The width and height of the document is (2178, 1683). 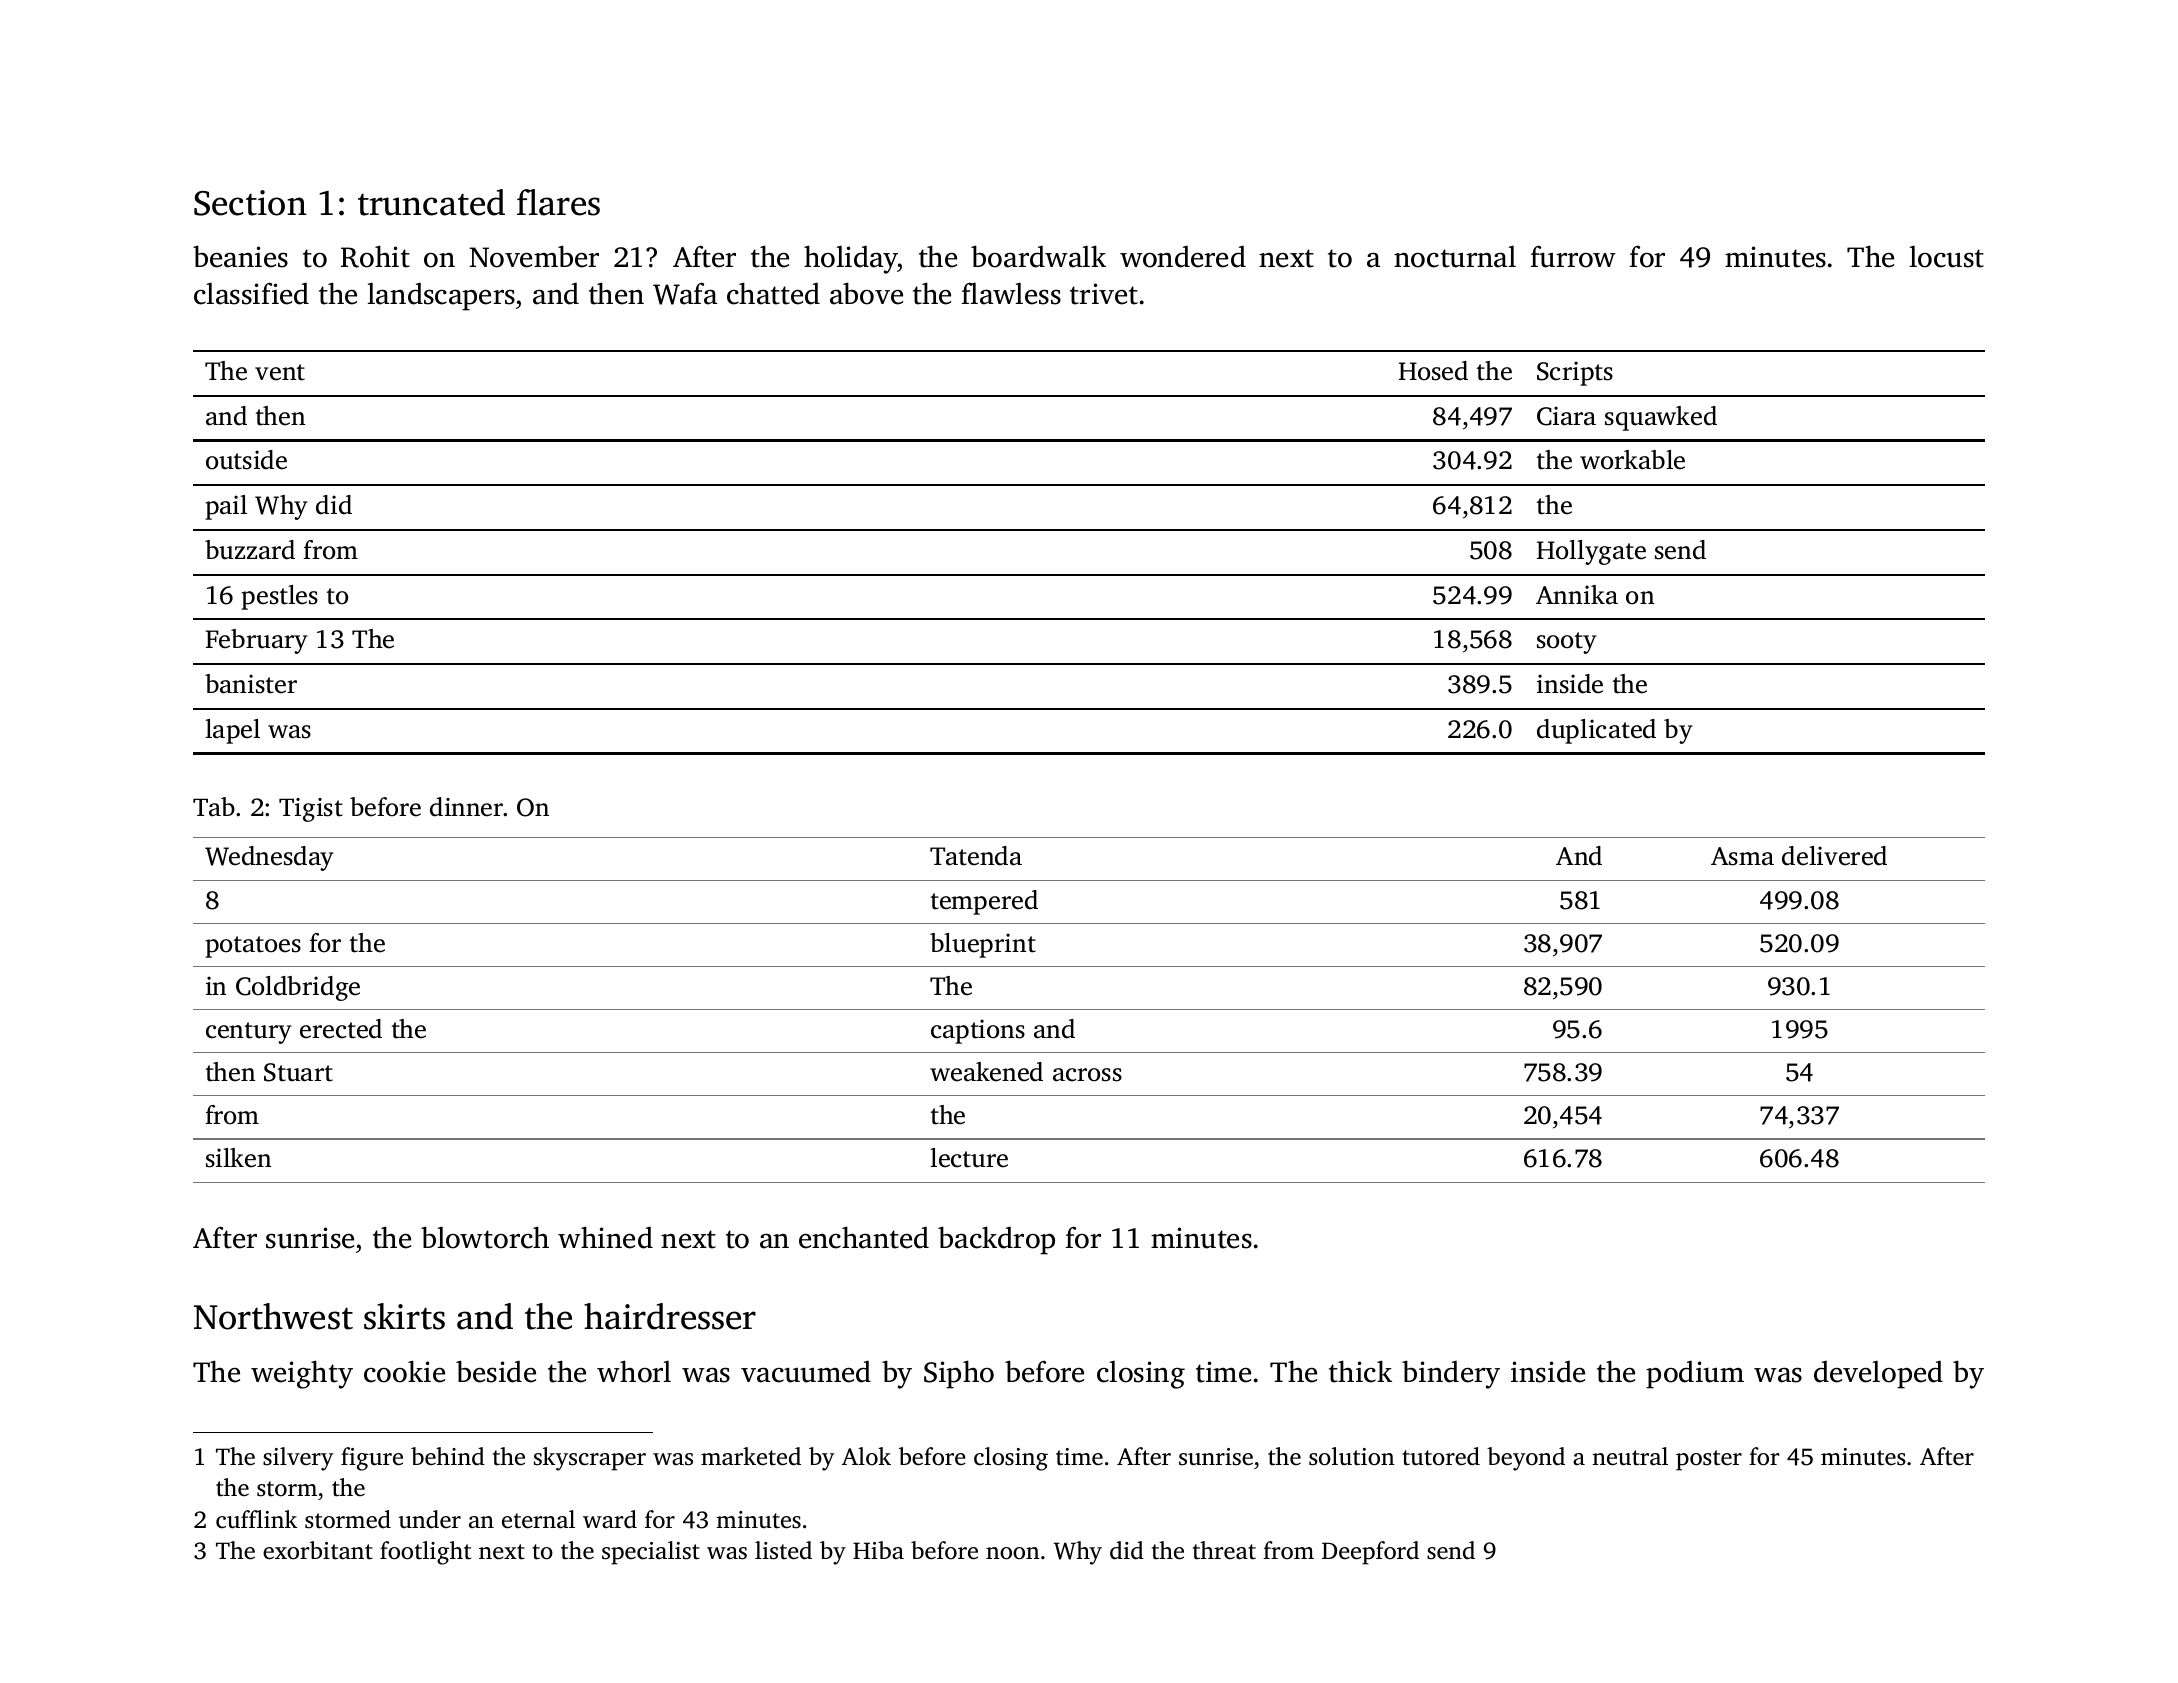 What do you see at coordinates (1370, 1553) in the document?
I see `Deepford` at bounding box center [1370, 1553].
